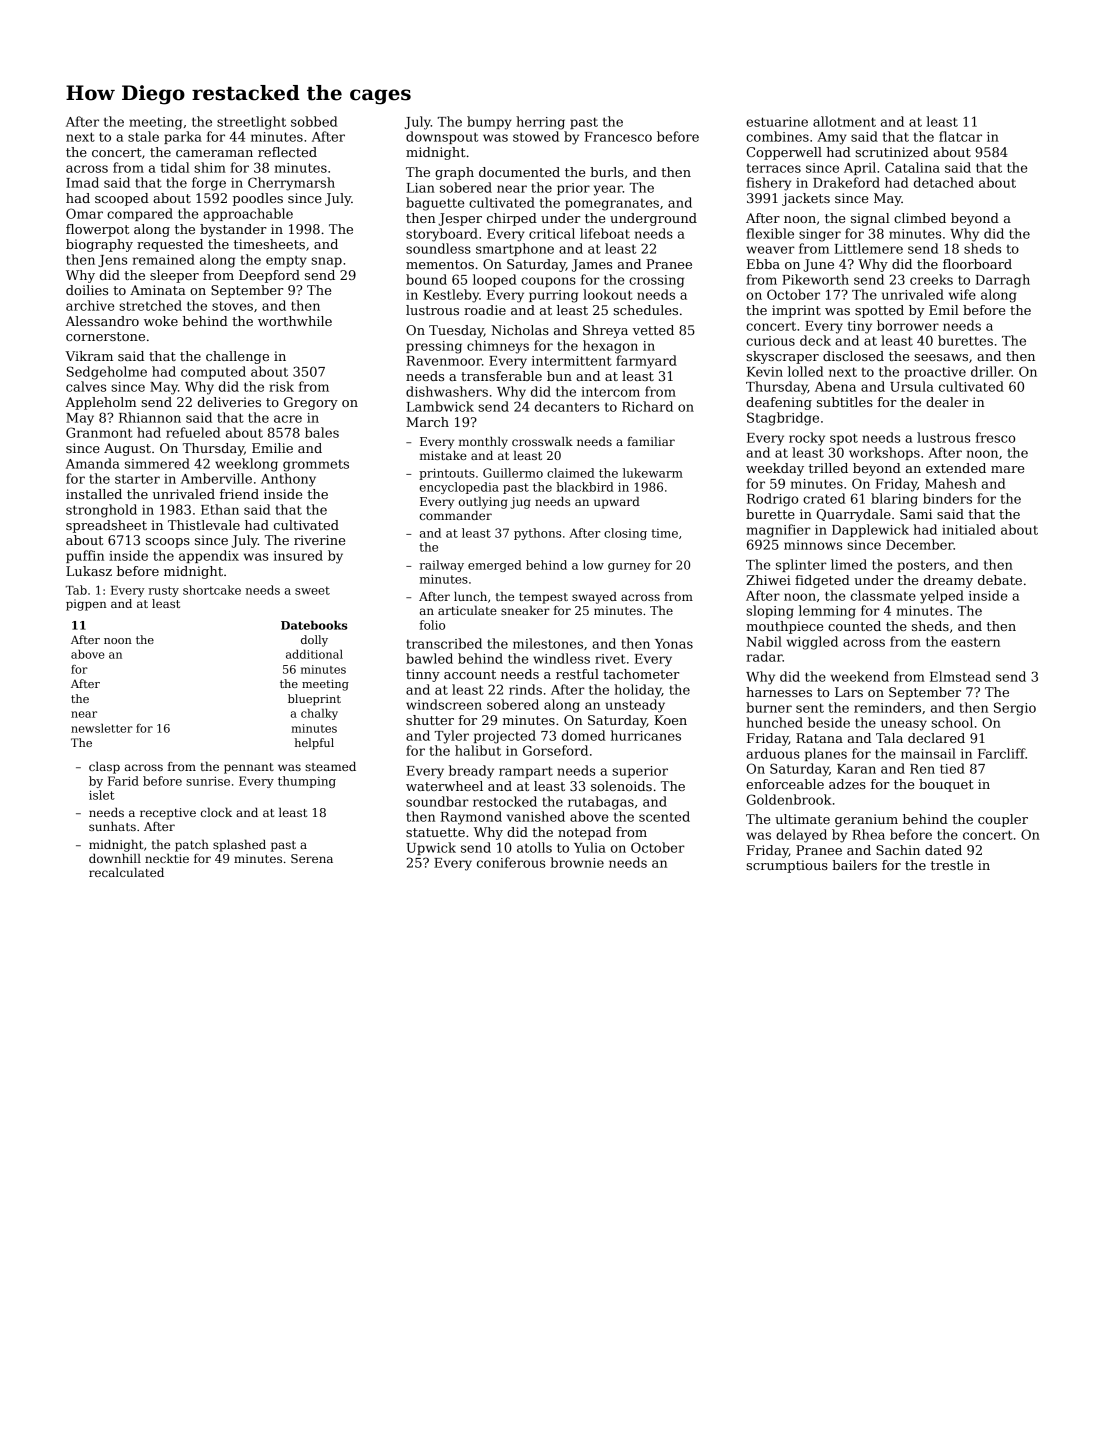 This page has height=1432, width=1106. I want to click on trilled, so click(828, 468).
